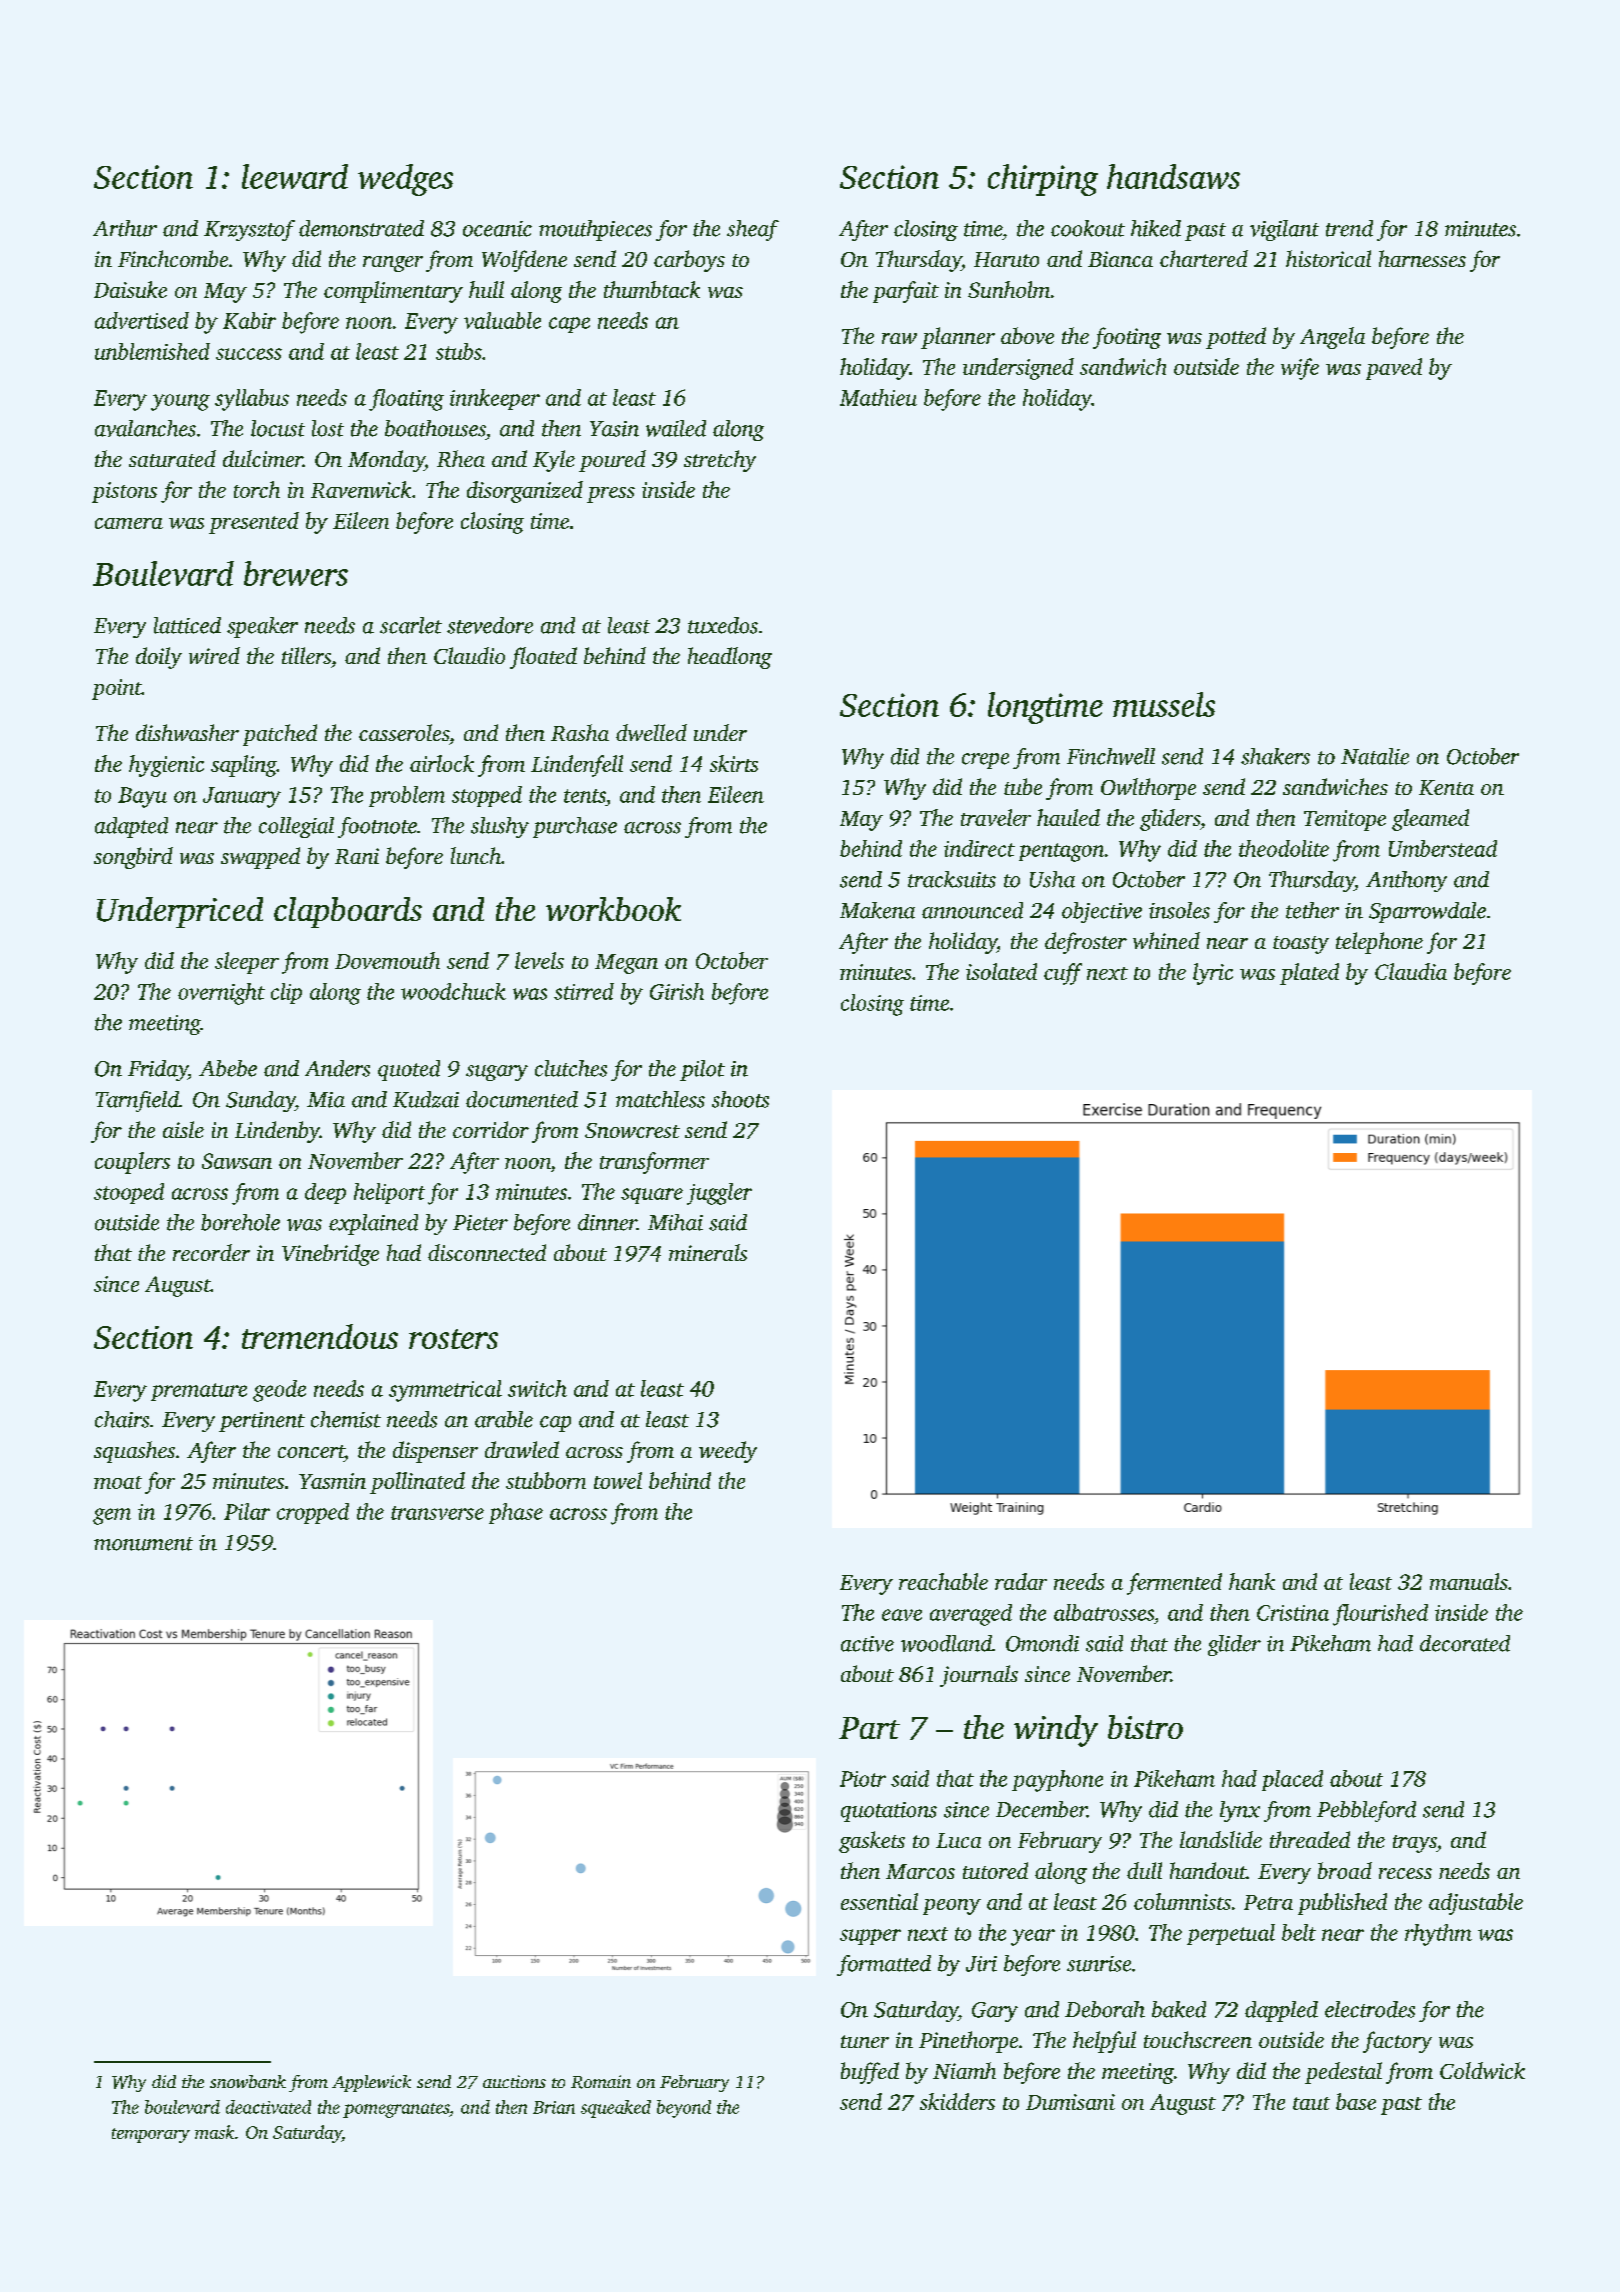  Describe the element at coordinates (952, 1907) in the screenshot. I see `peony` at that location.
